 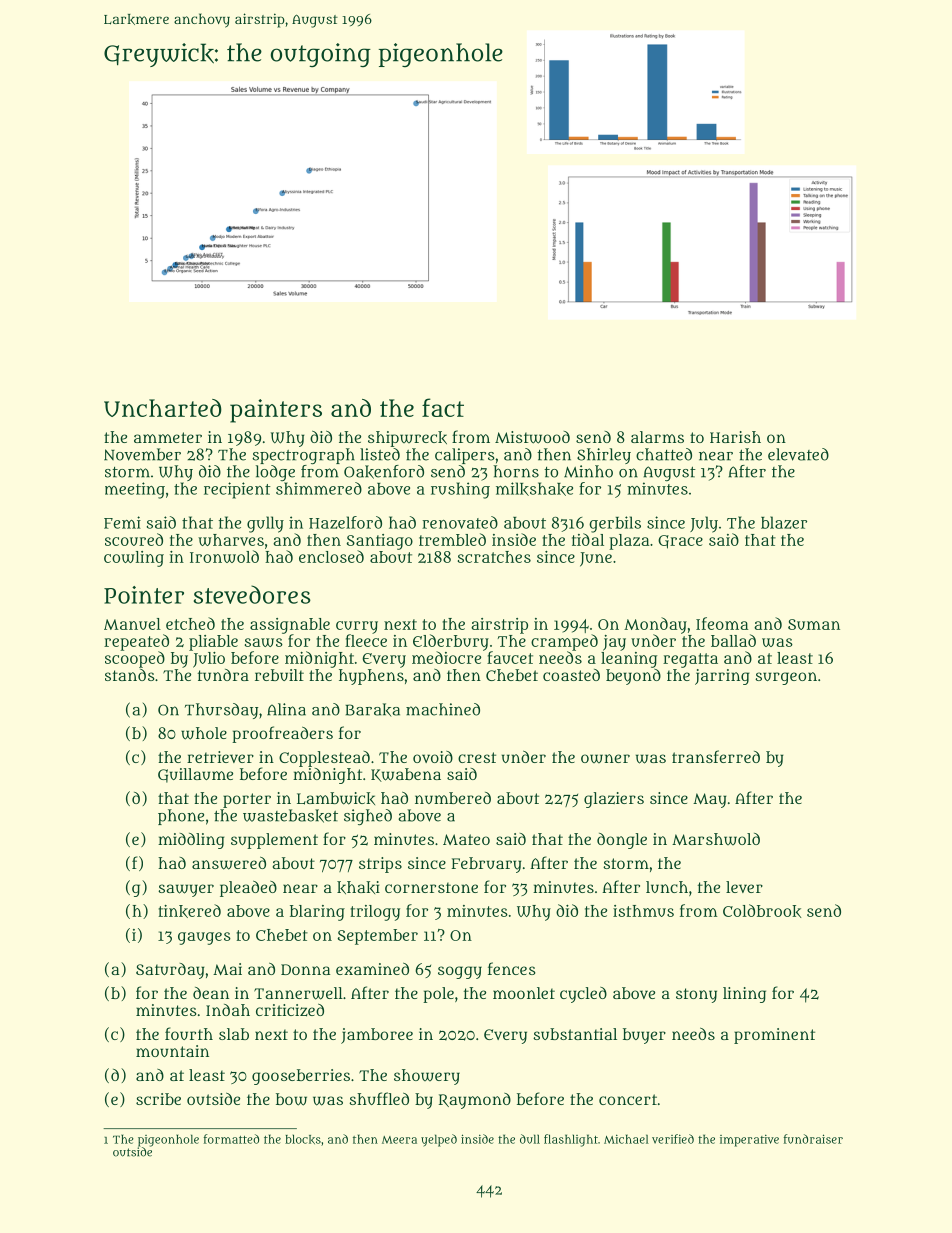 I want to click on moonlet, so click(x=524, y=993).
